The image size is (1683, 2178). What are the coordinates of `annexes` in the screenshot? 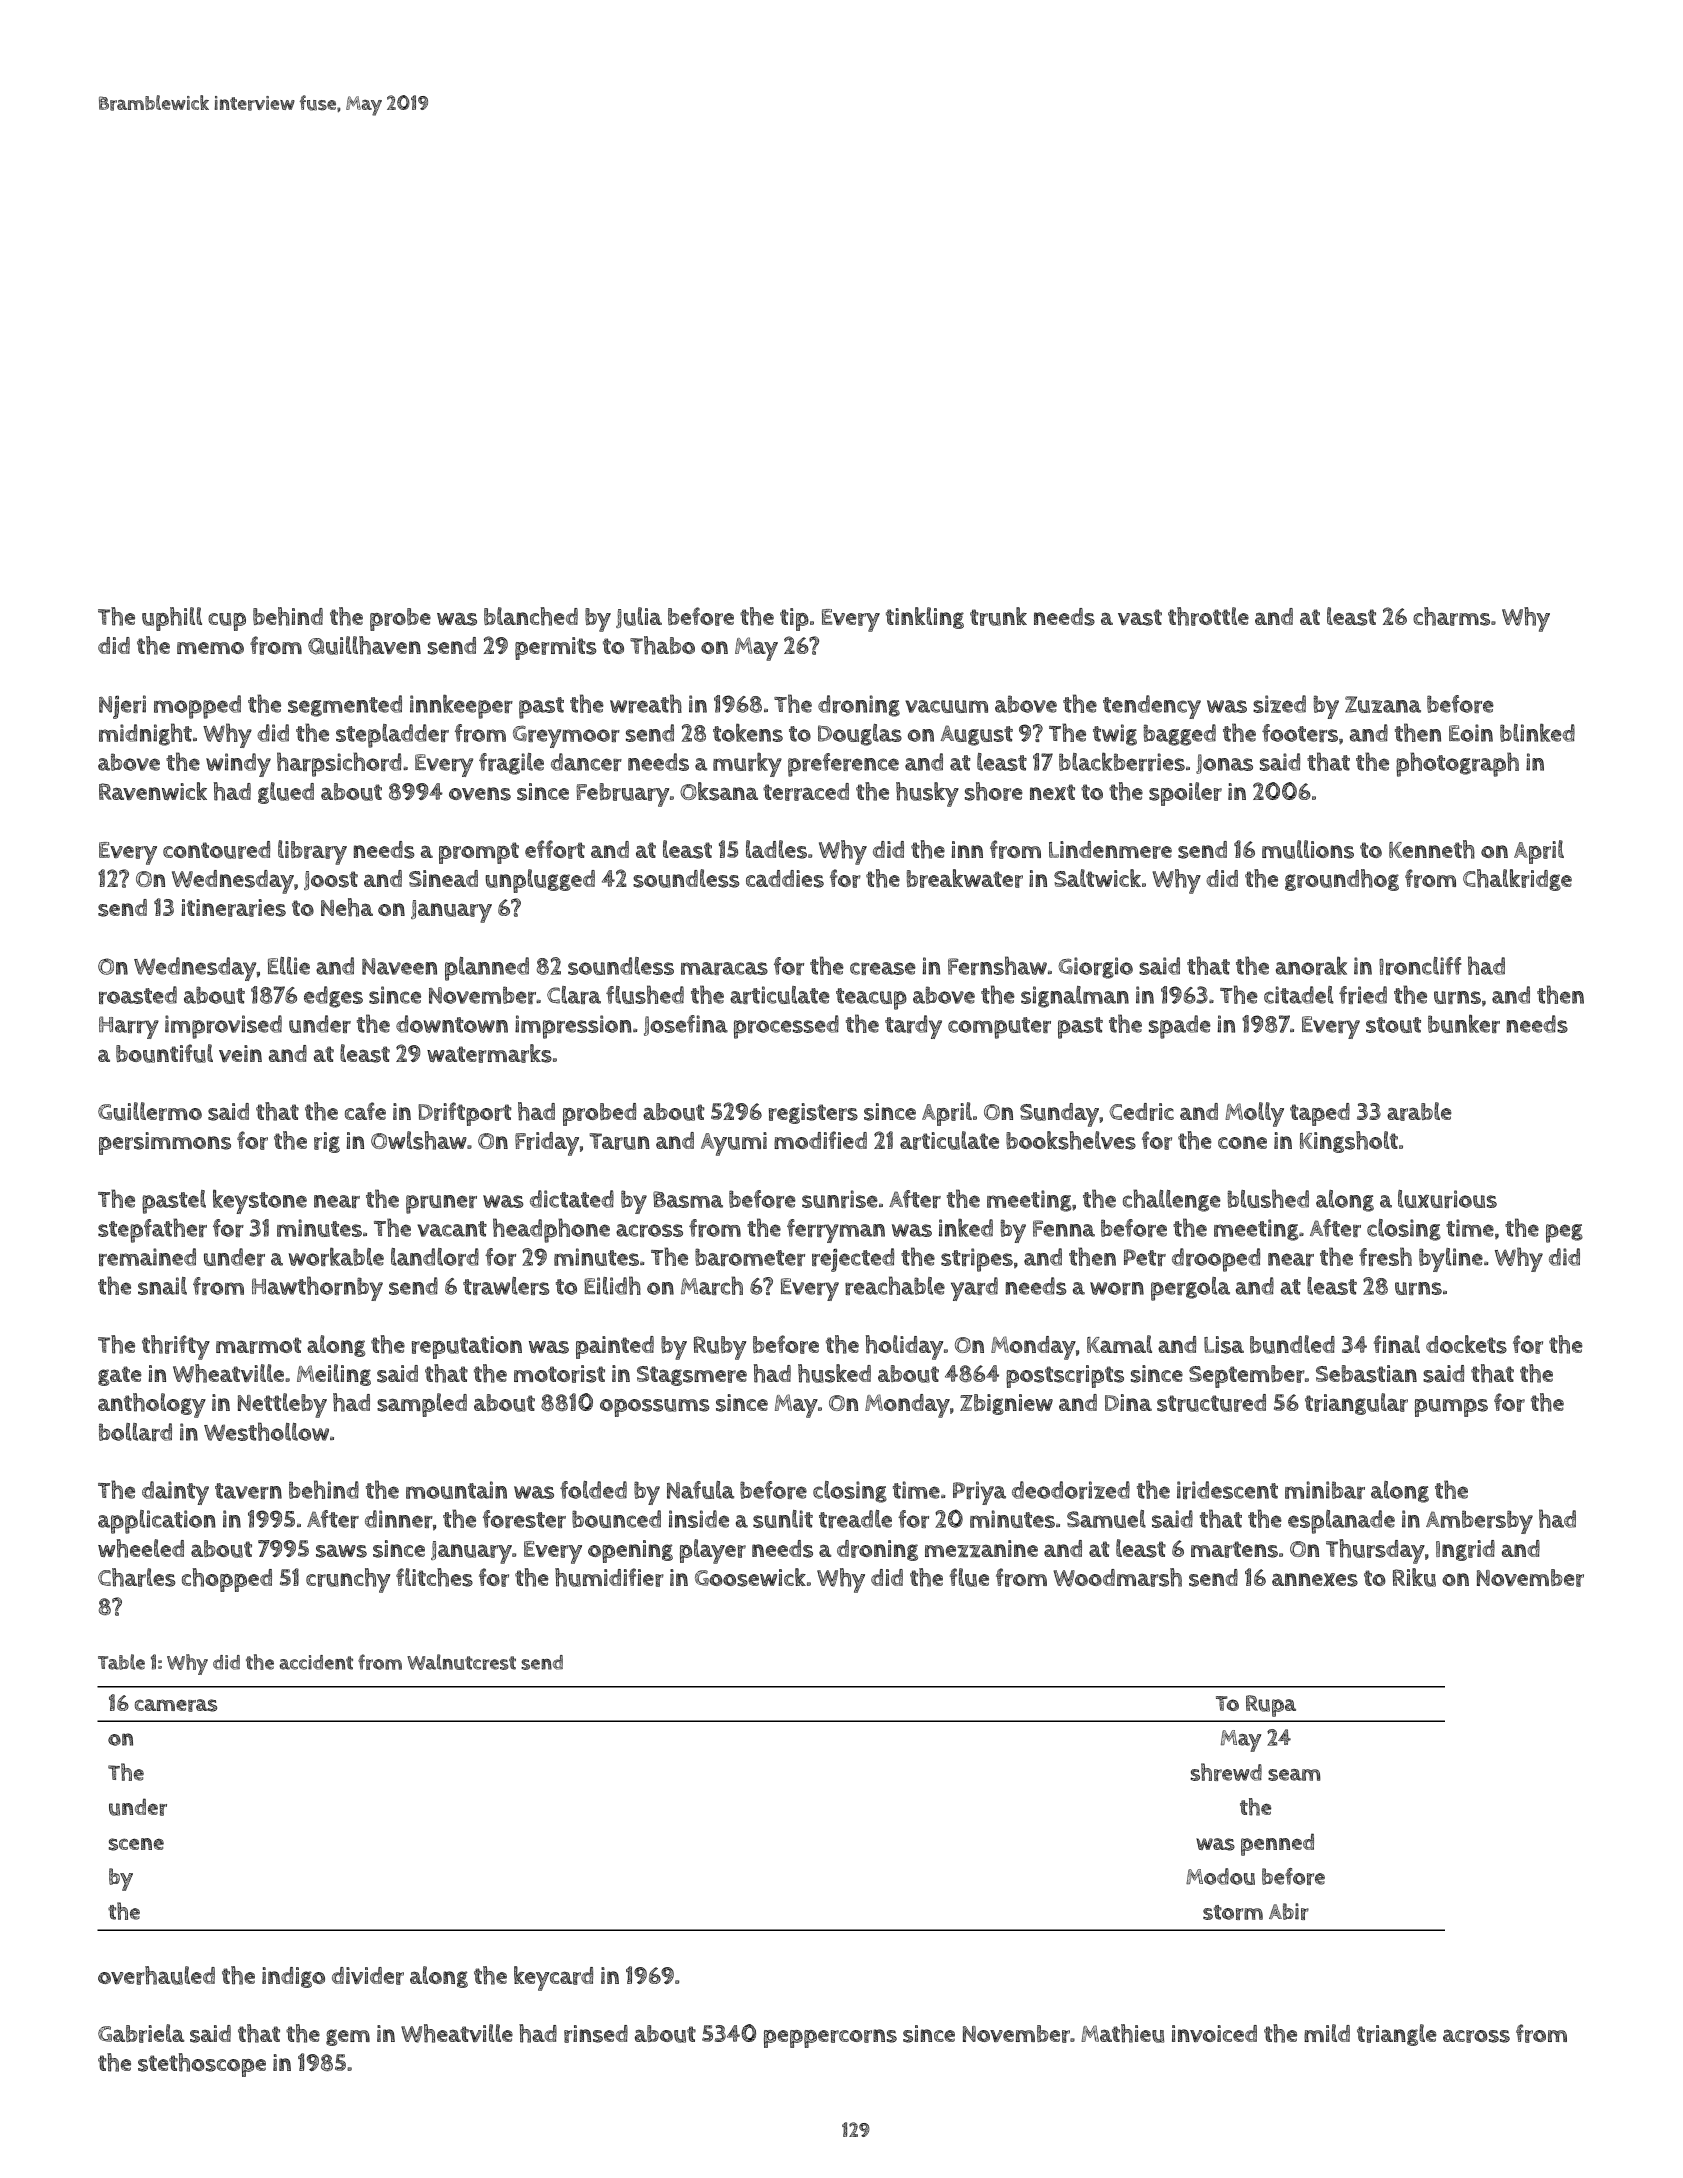 It's located at (1315, 1580).
